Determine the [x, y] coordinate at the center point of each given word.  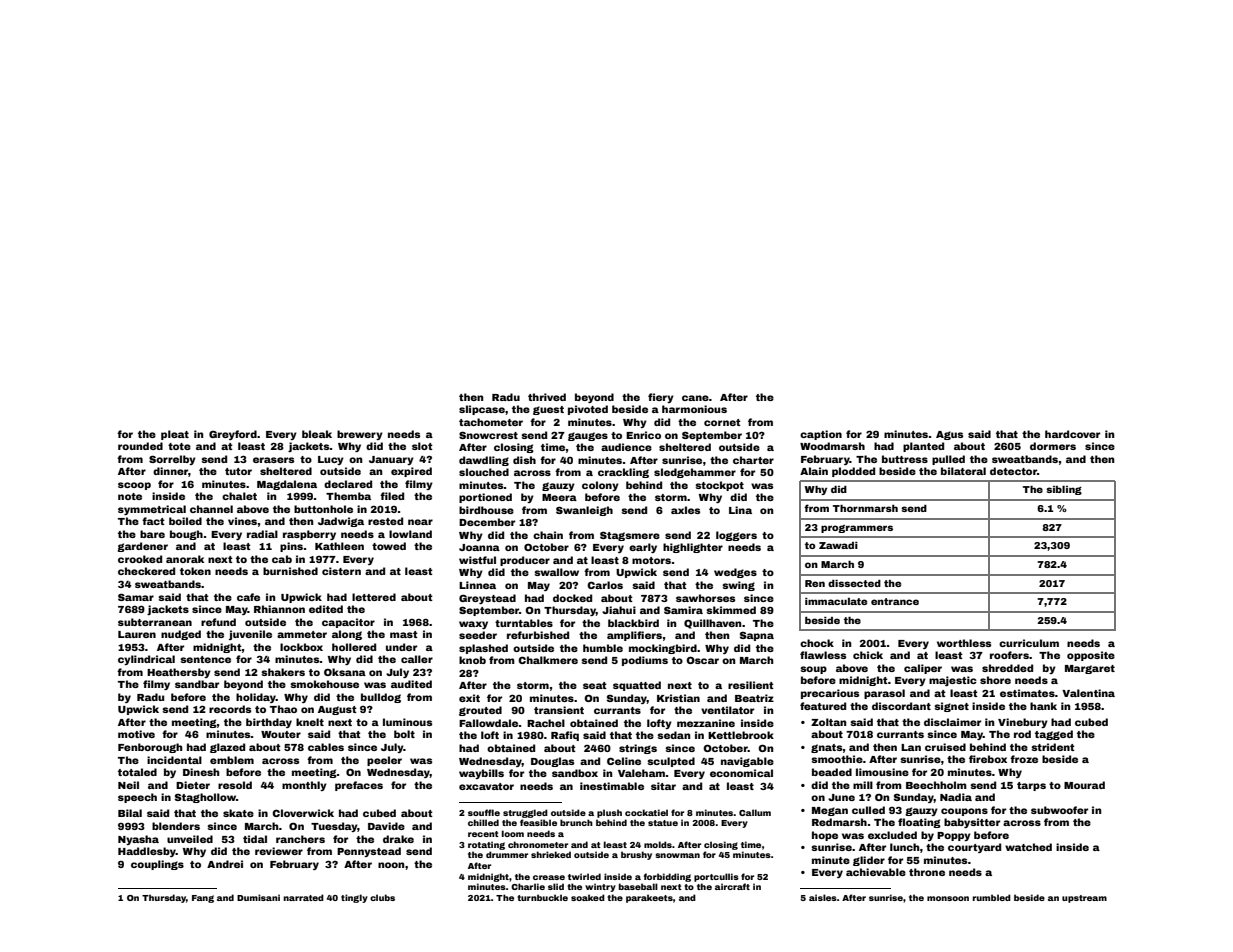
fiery [661, 398]
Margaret [1090, 669]
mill [863, 785]
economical [741, 773]
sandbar [197, 684]
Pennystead [369, 852]
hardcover [1072, 434]
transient [559, 710]
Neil [128, 785]
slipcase [482, 410]
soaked [588, 897]
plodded [853, 472]
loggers [736, 536]
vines [242, 521]
